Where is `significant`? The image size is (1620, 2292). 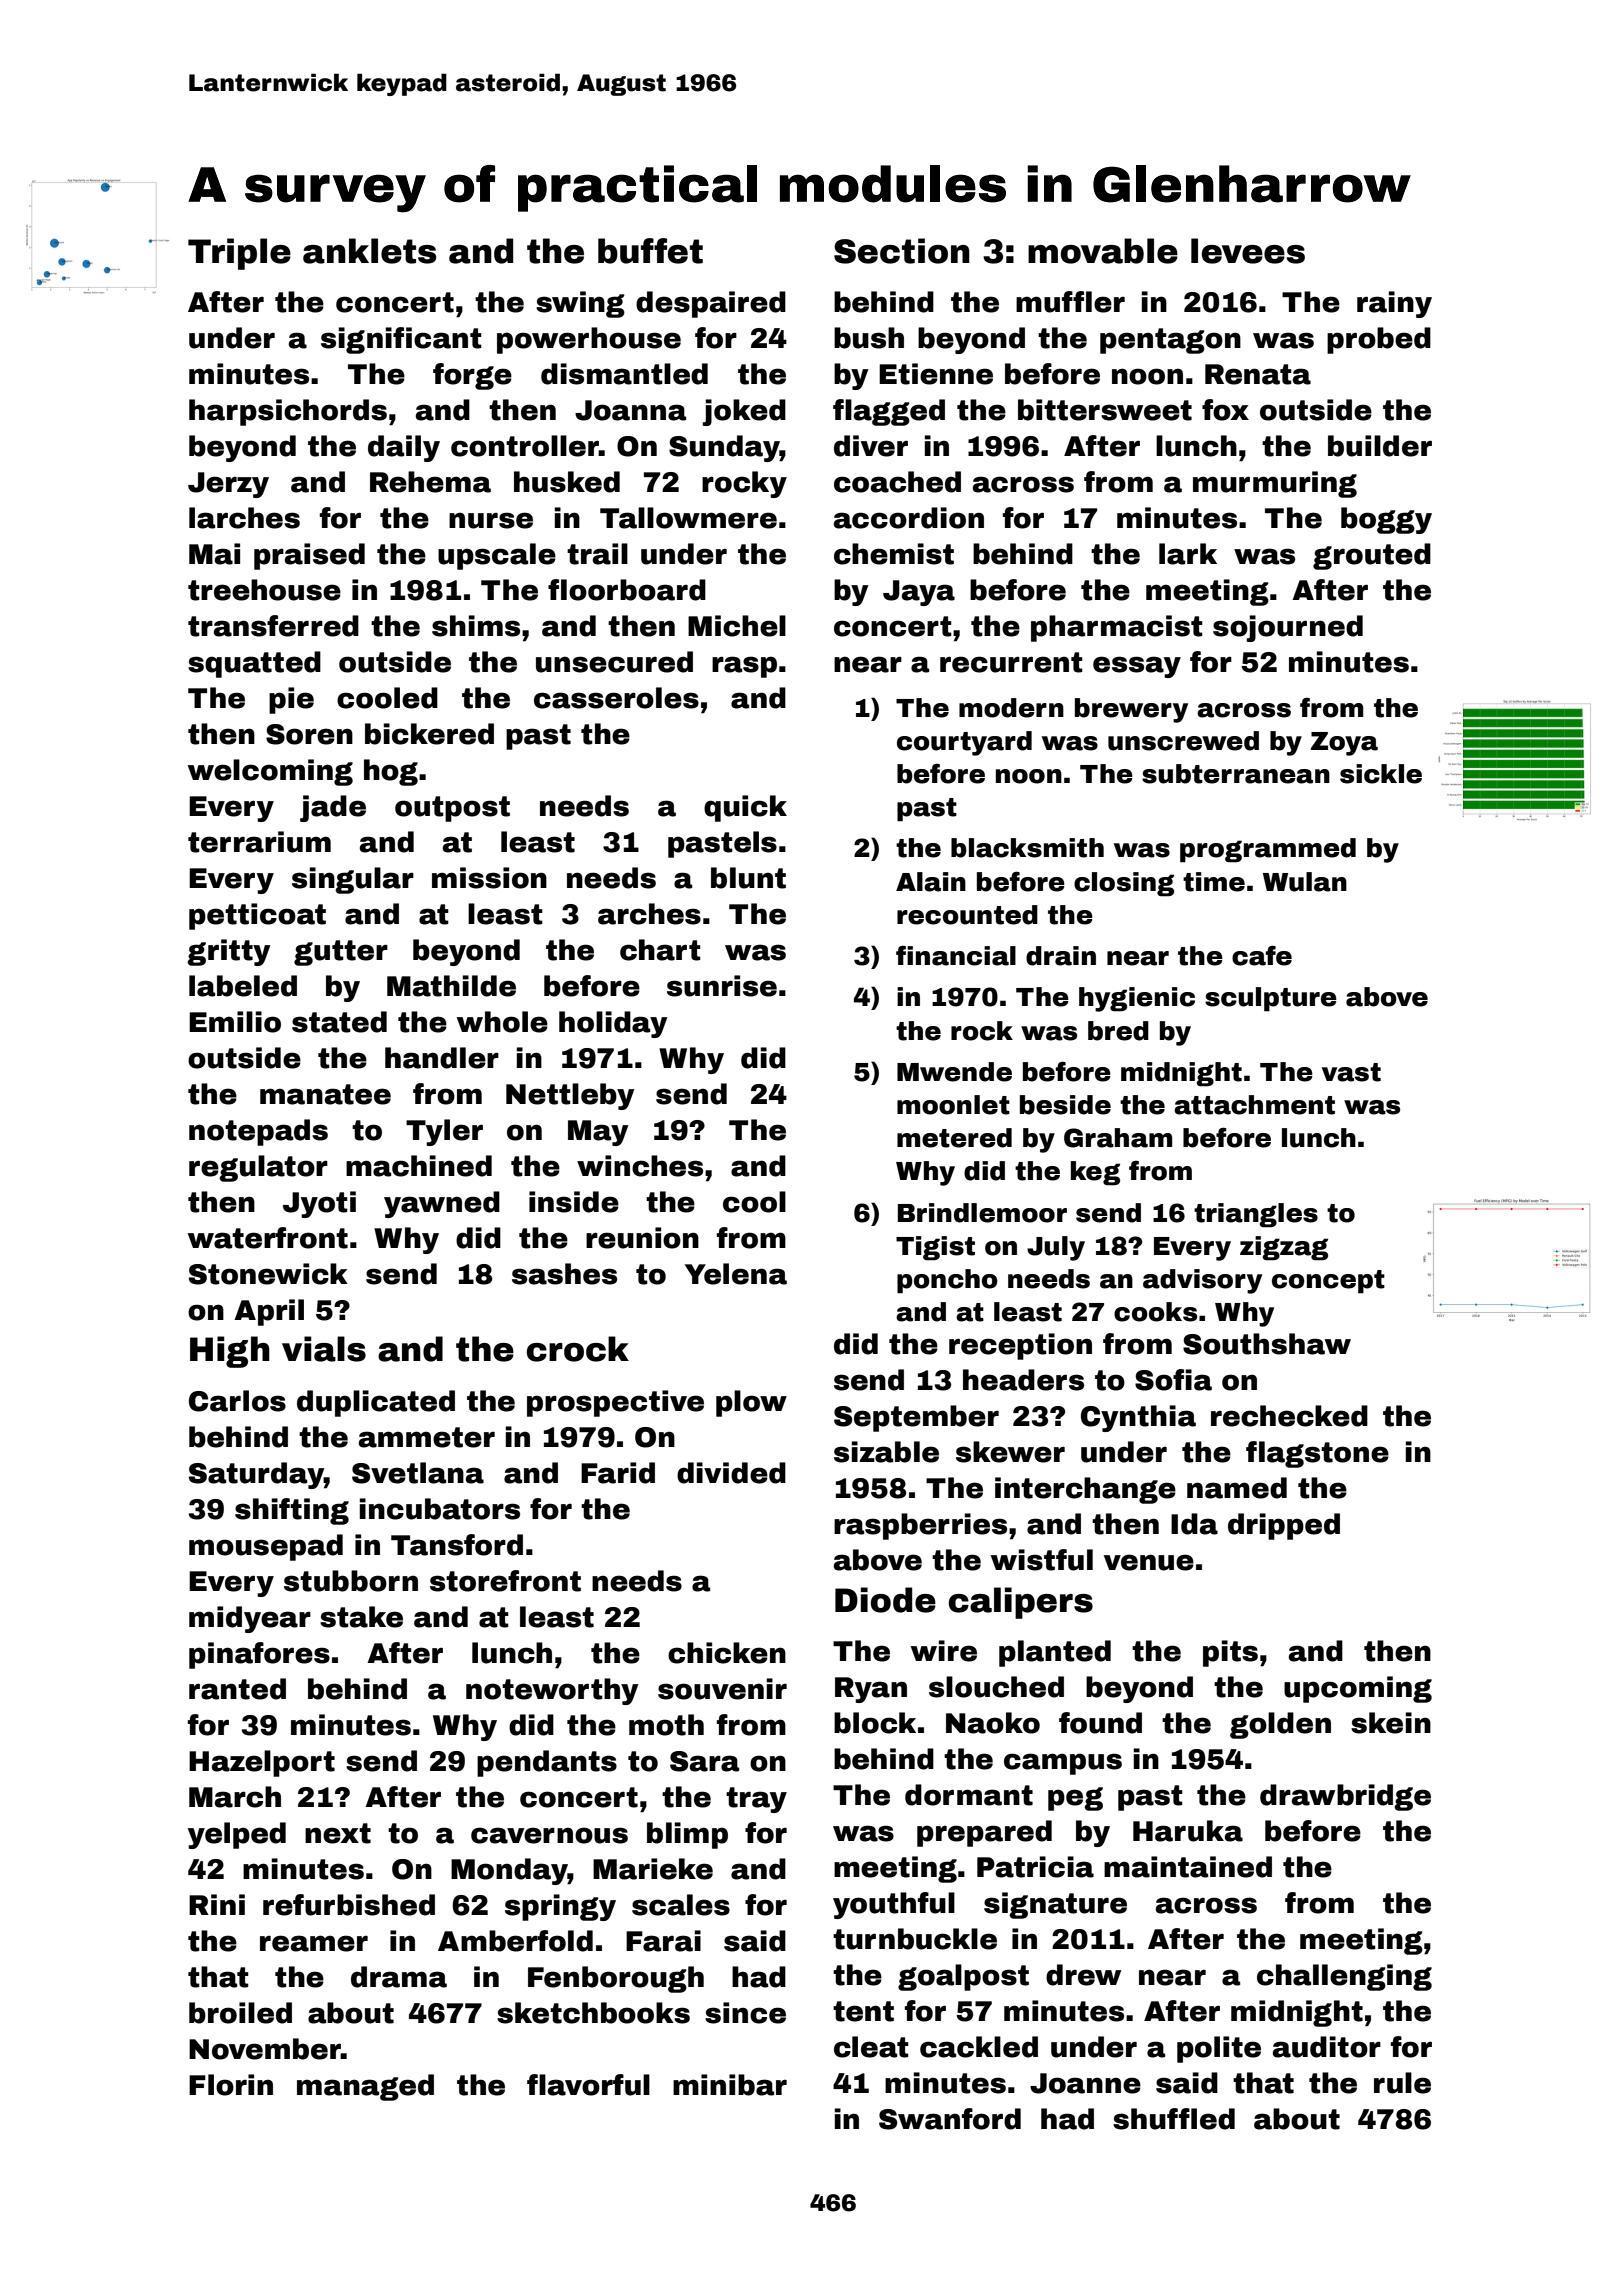 significant is located at coordinates (401, 340).
